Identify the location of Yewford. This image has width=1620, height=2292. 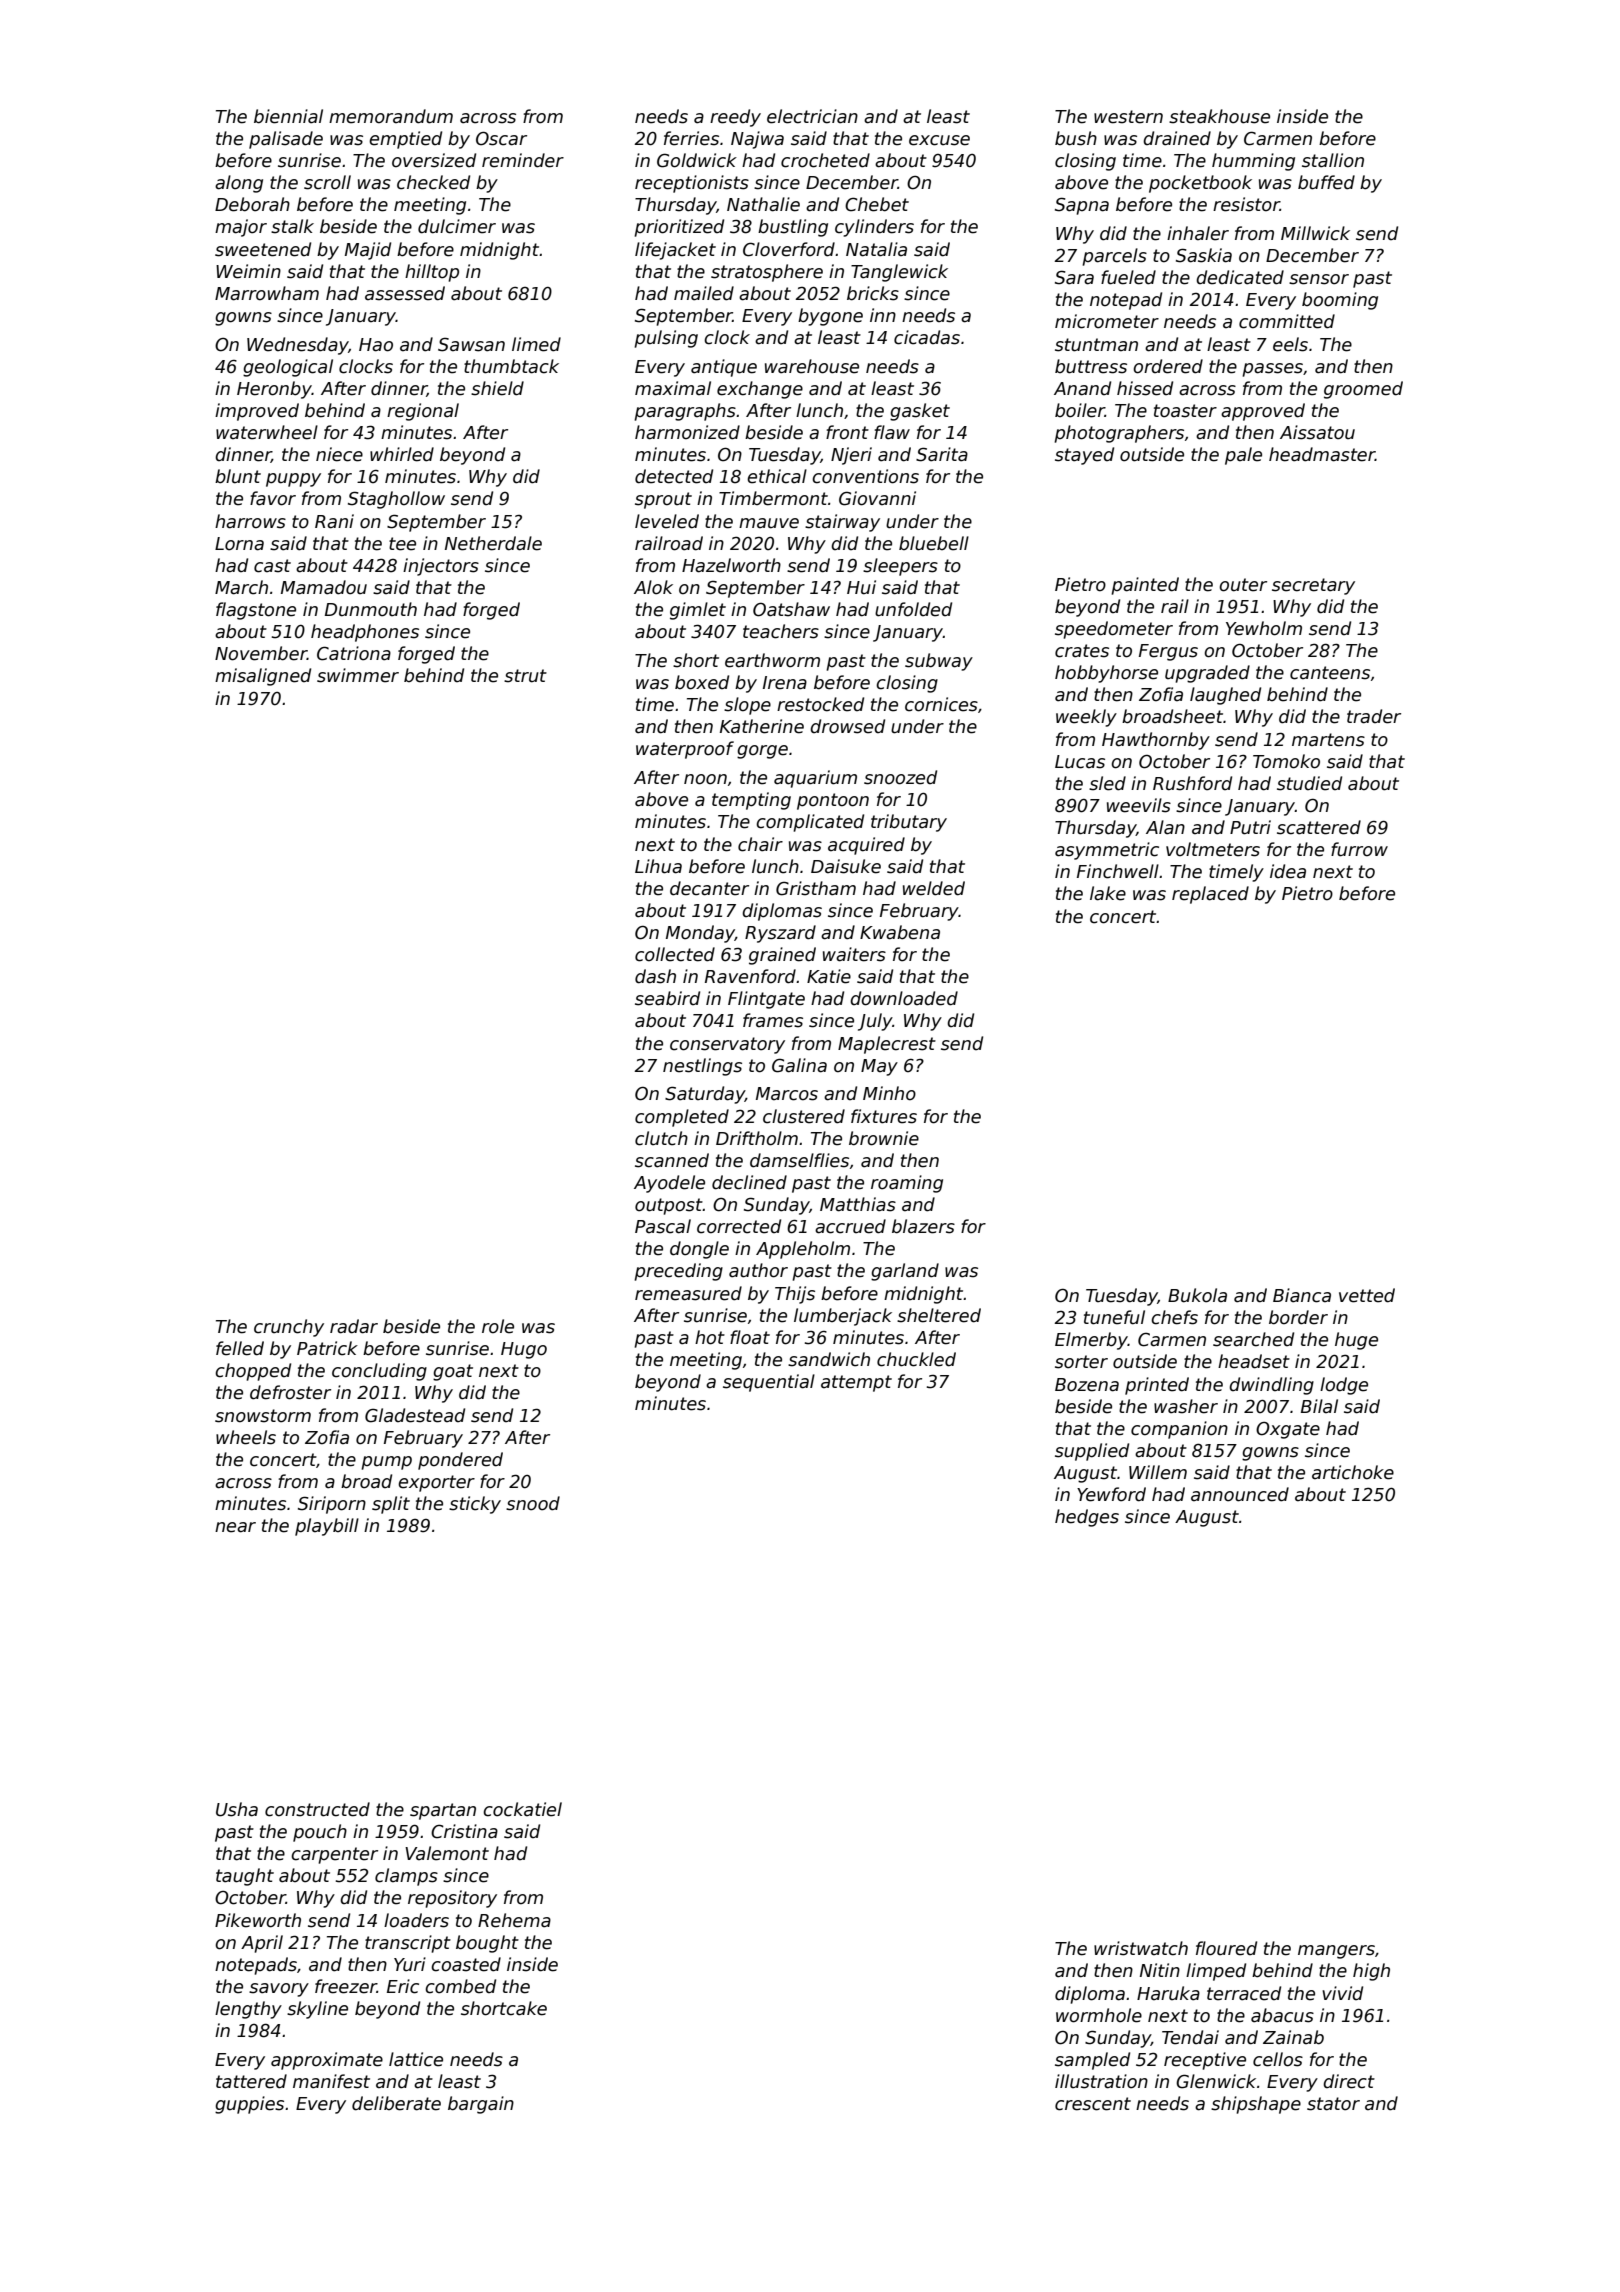
(1111, 1494).
